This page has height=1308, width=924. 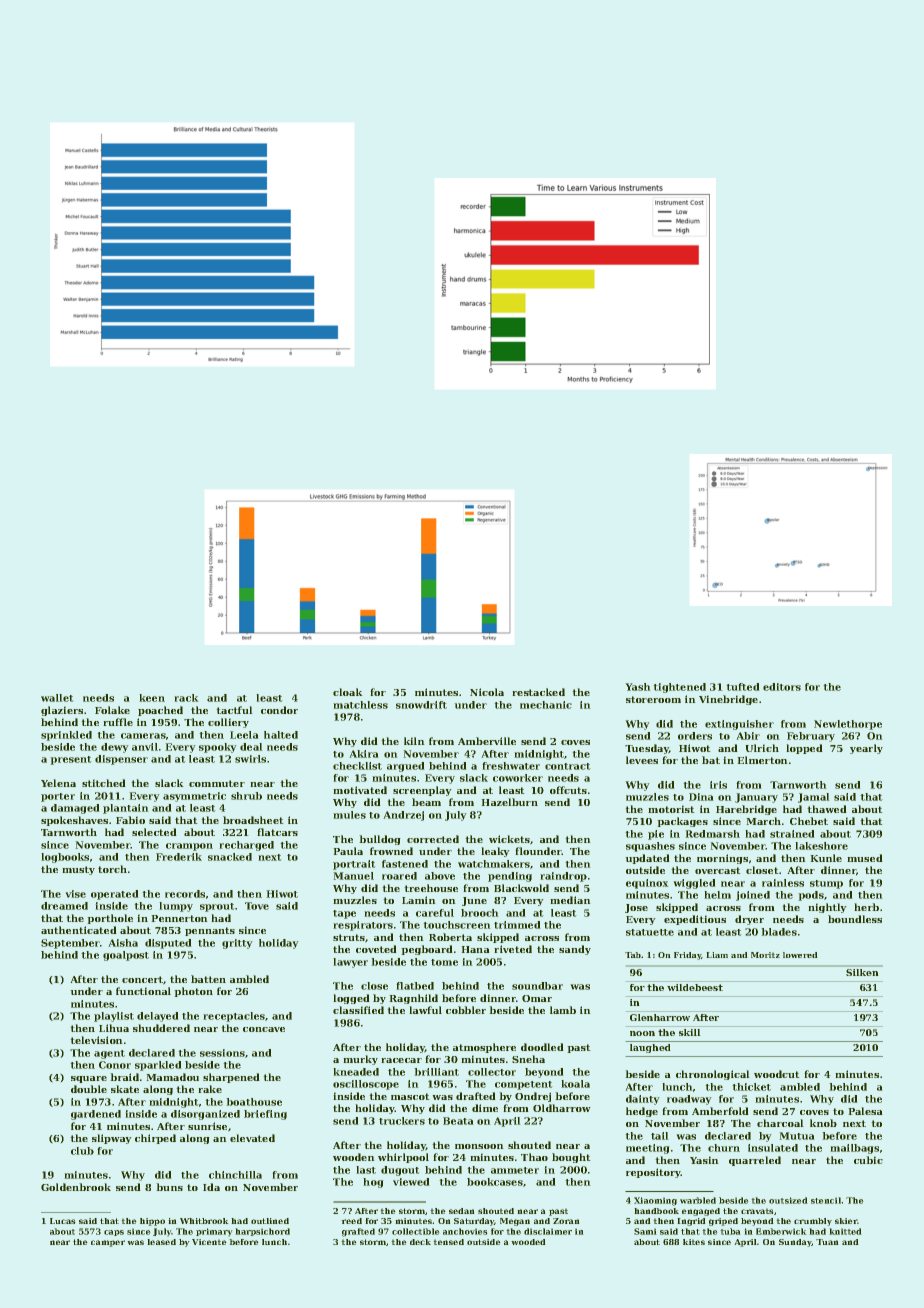 I want to click on camper, so click(x=108, y=1243).
